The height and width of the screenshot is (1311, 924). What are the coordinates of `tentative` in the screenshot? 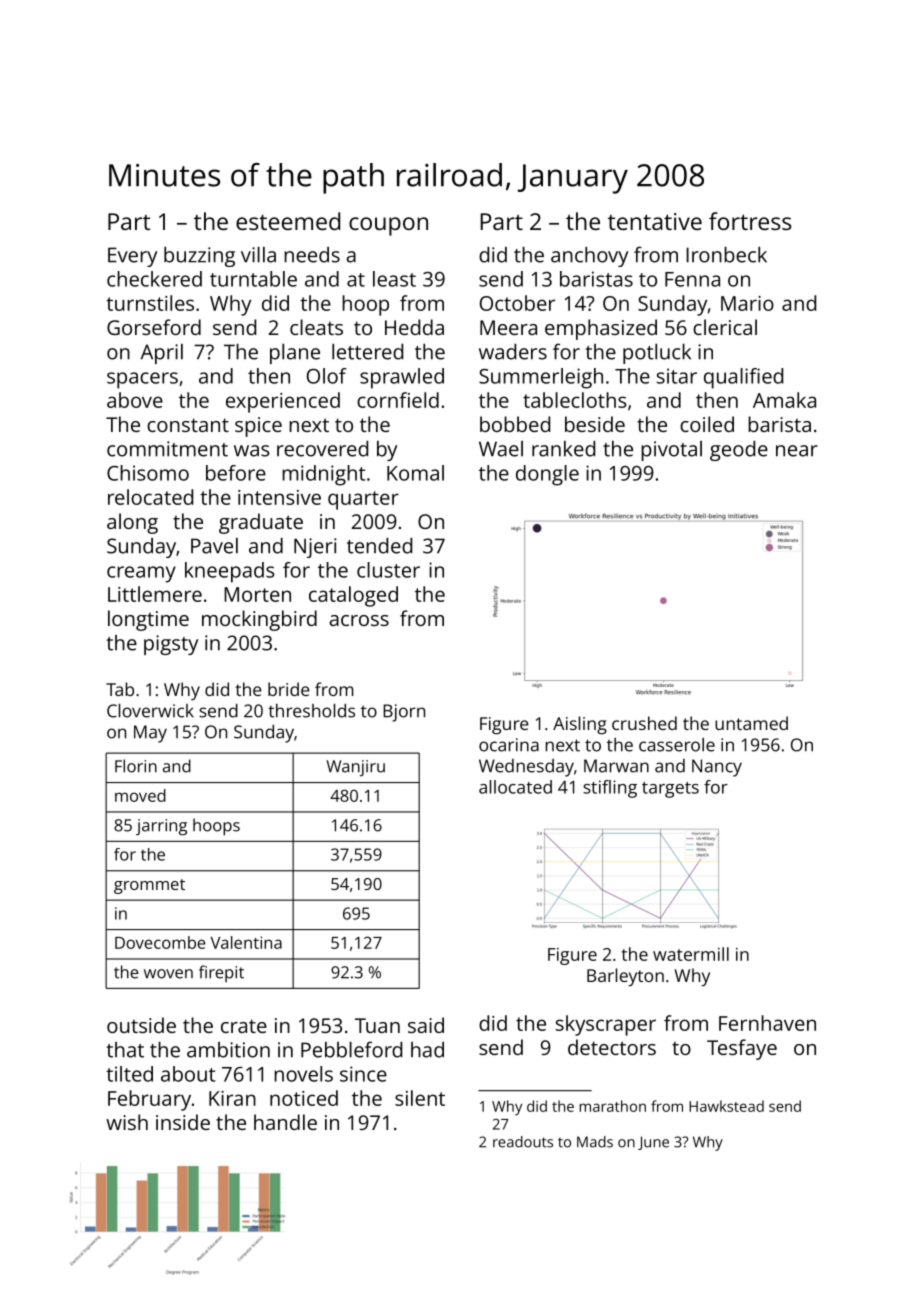 It's located at (655, 221).
